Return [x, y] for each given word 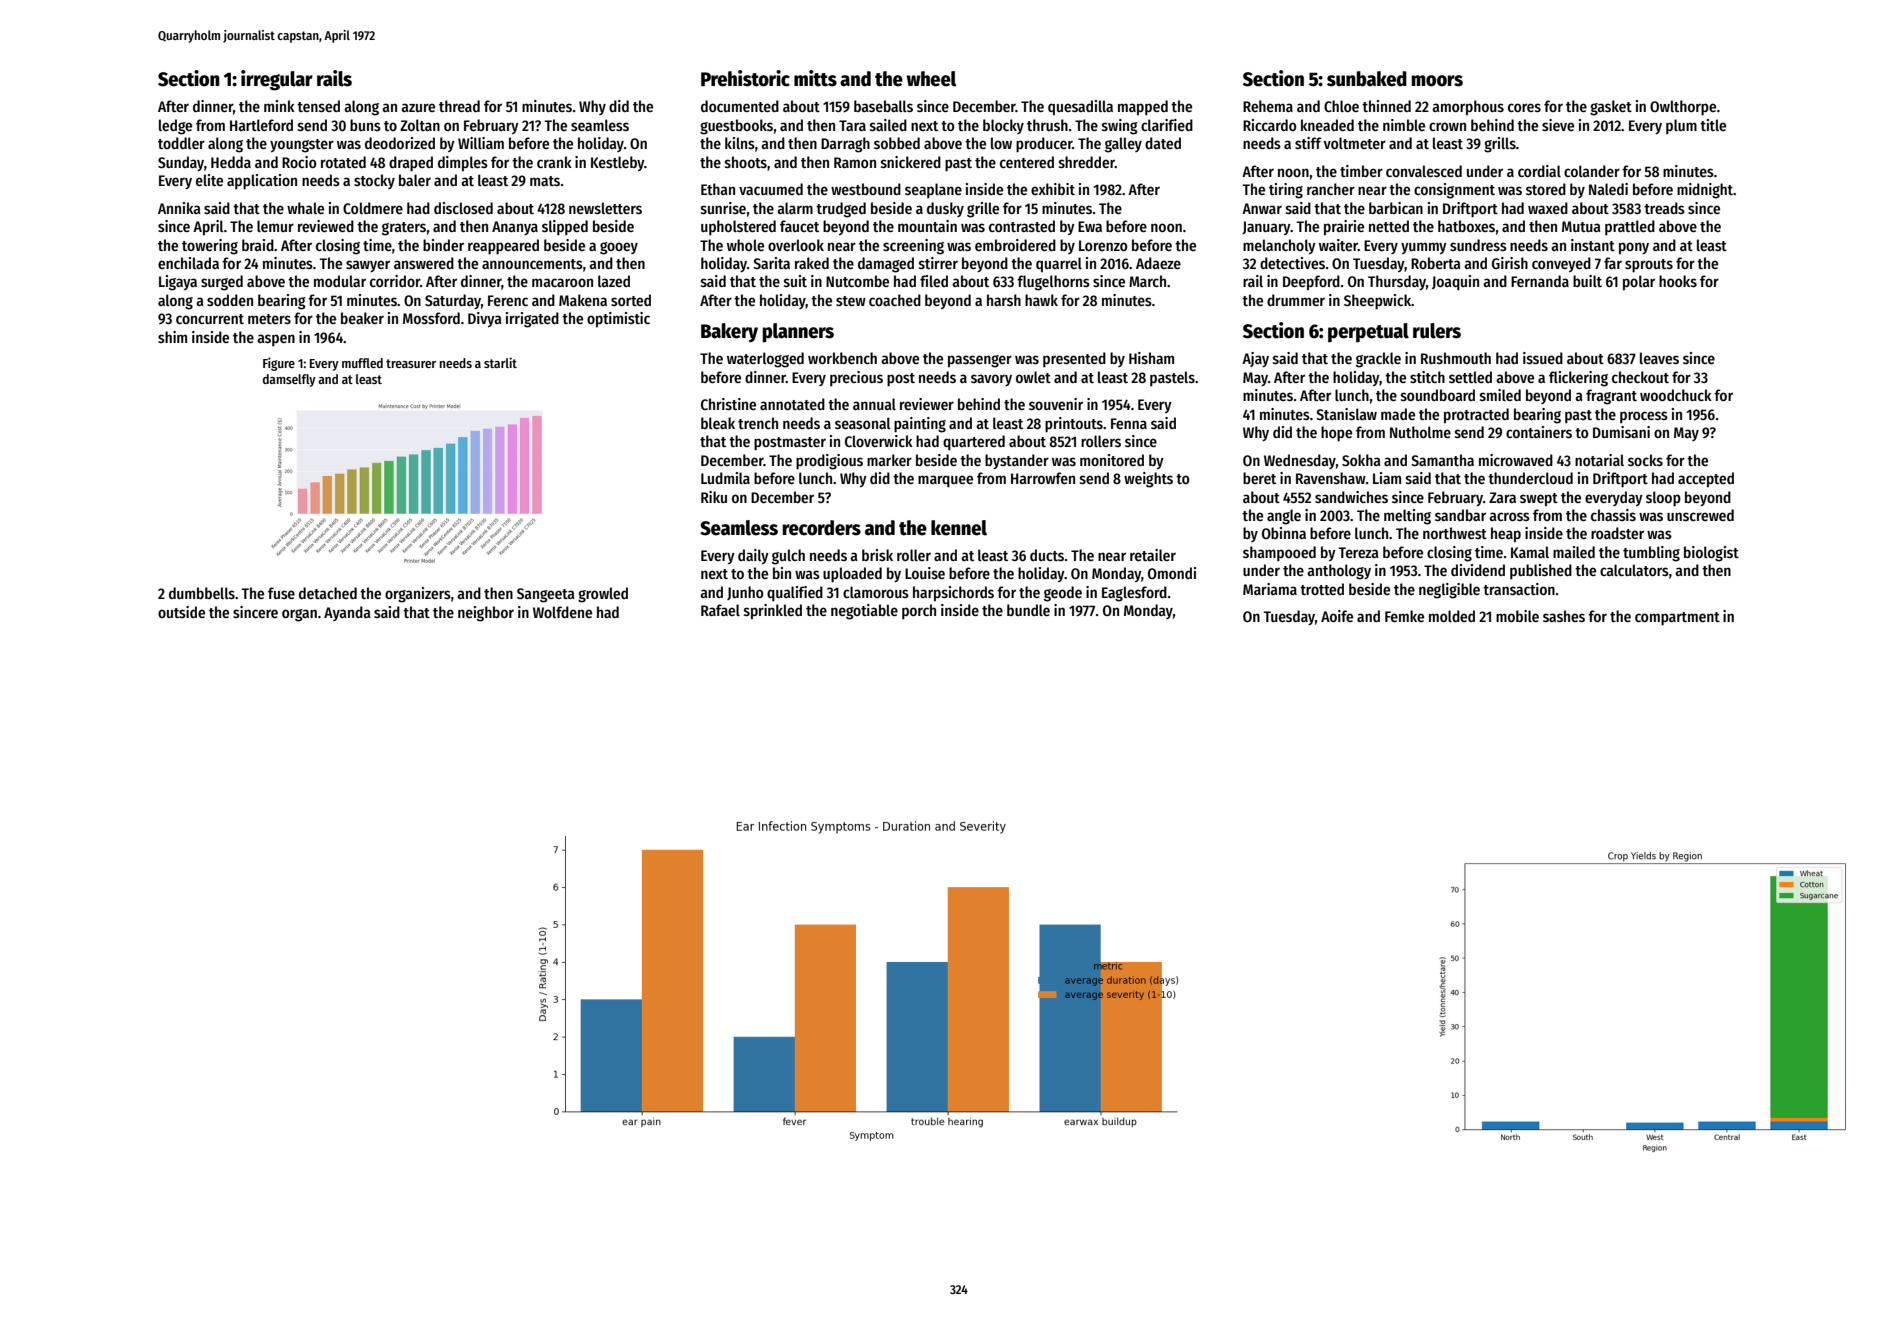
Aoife [1337, 616]
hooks [1678, 281]
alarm [795, 208]
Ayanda [347, 613]
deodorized [400, 143]
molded [1452, 616]
